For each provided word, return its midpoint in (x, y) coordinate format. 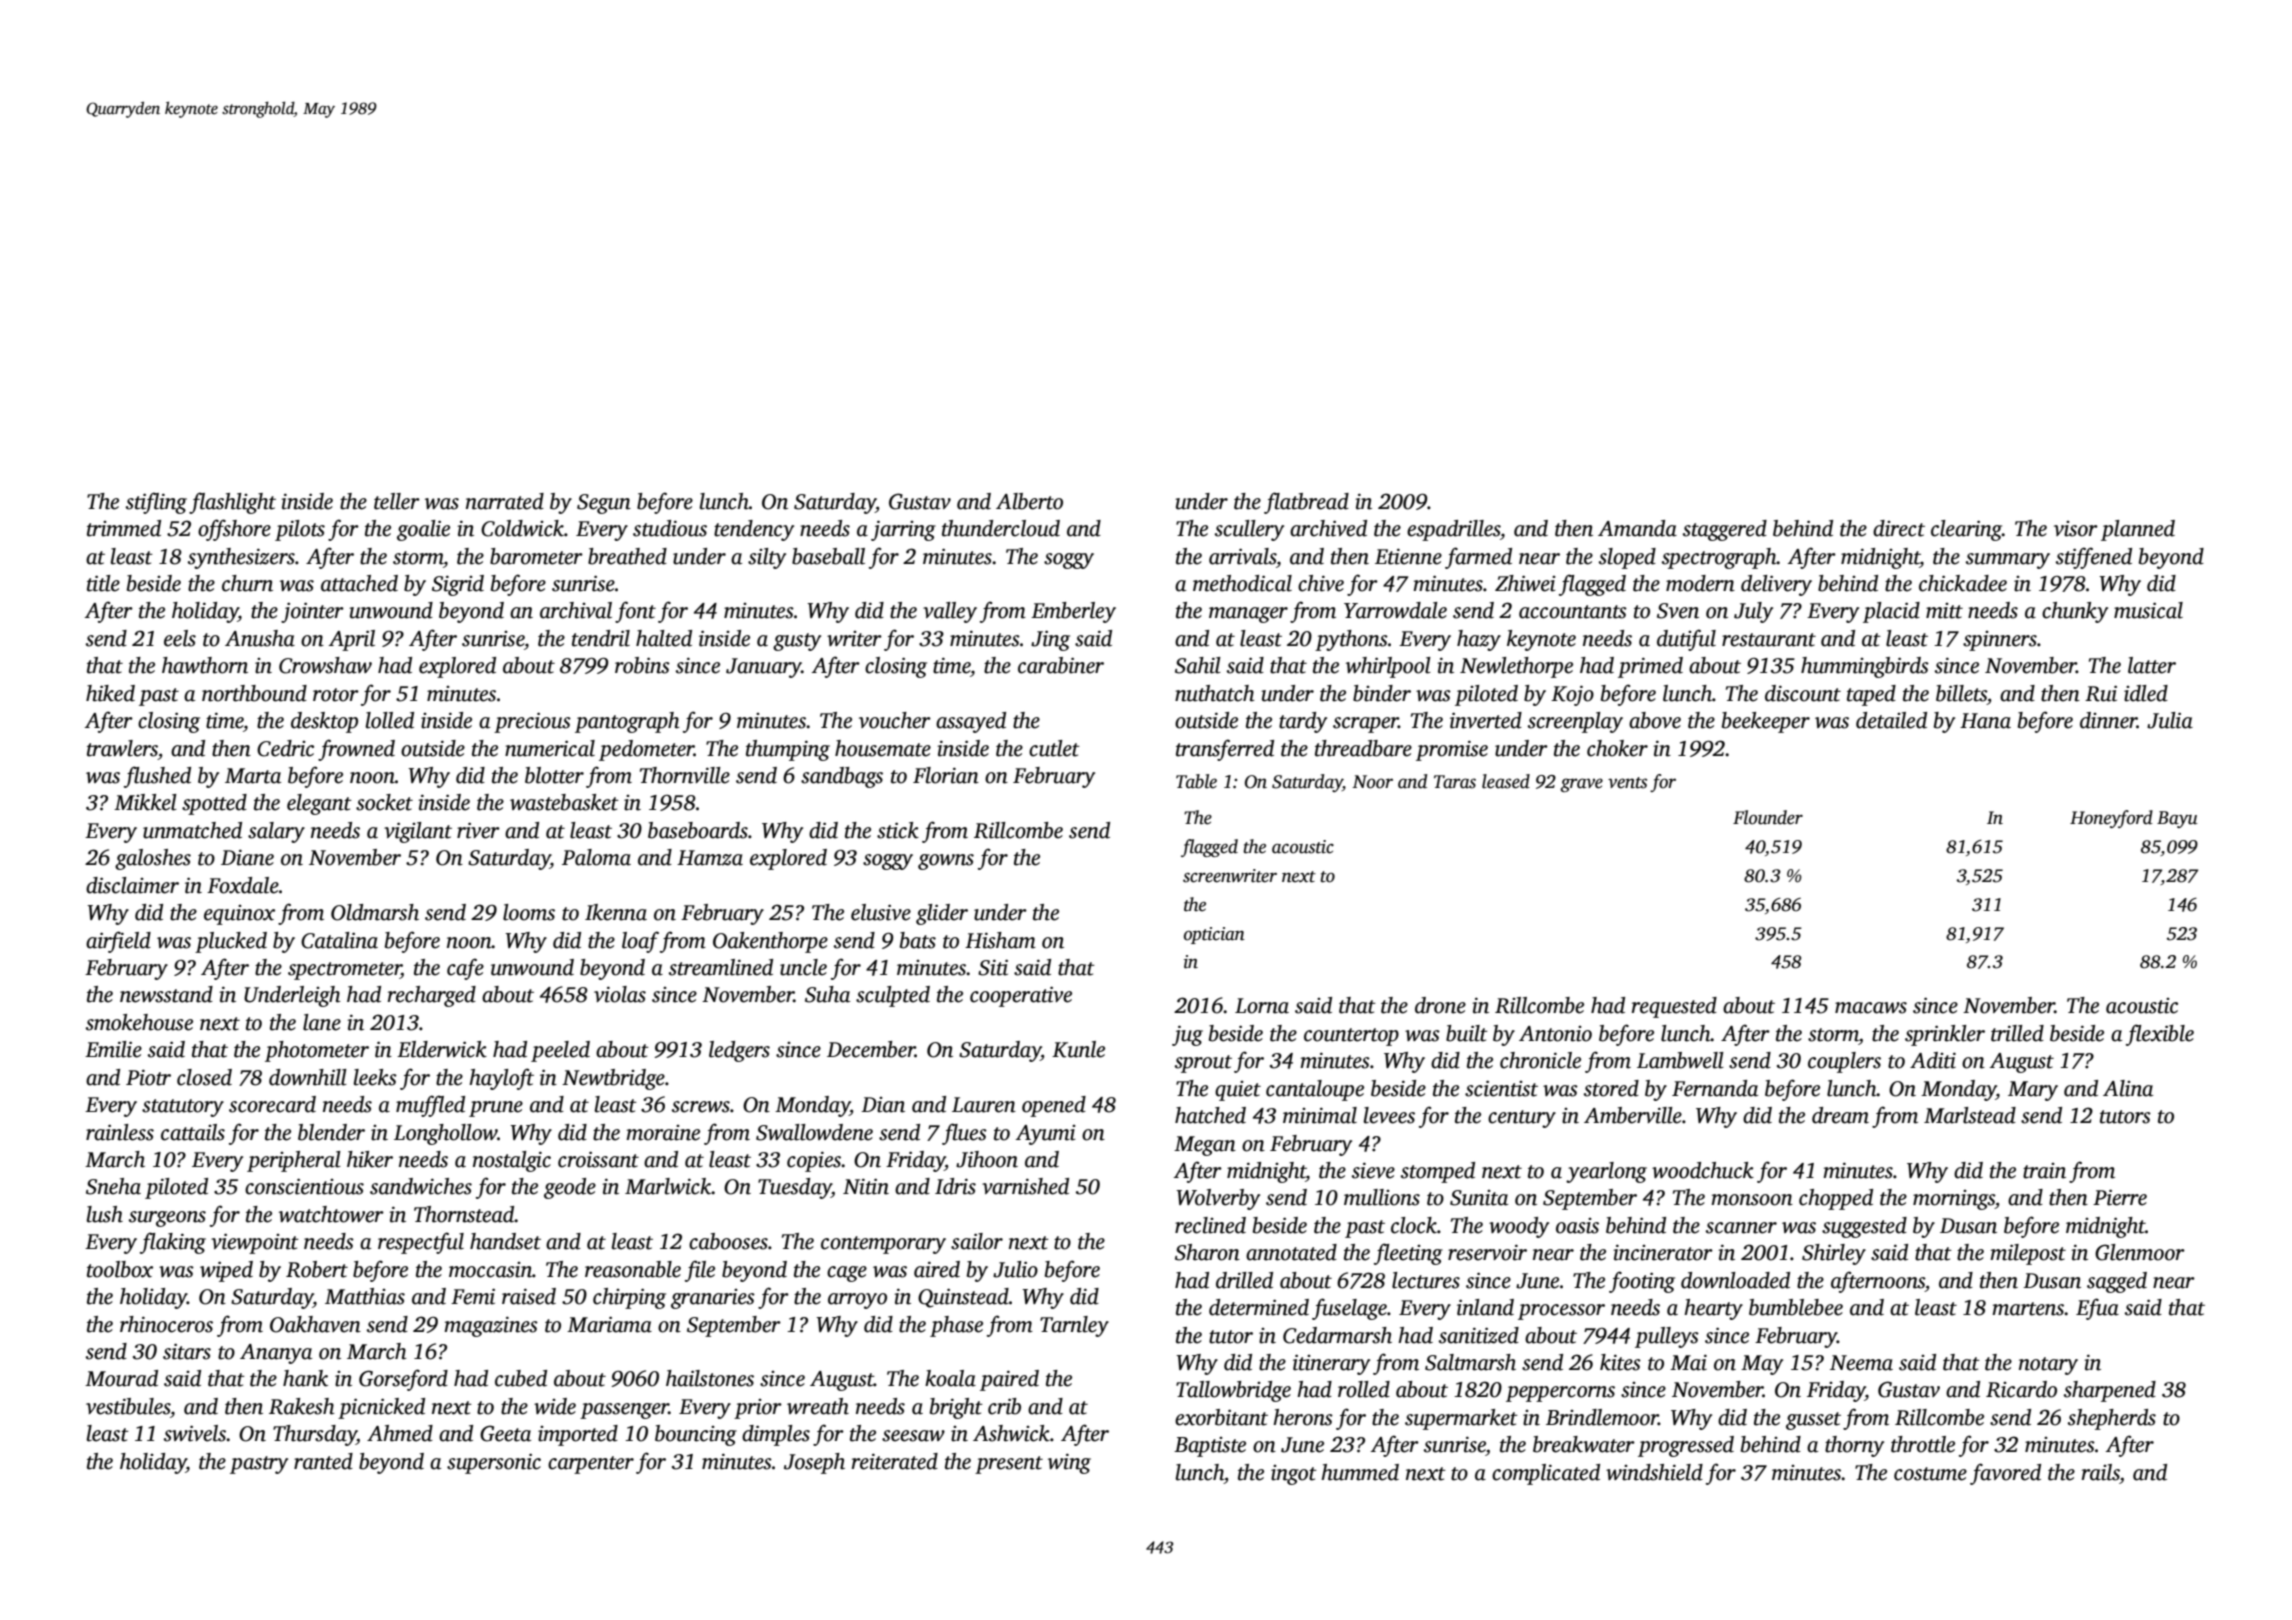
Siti (993, 967)
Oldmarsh (375, 912)
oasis (1577, 1226)
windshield (1654, 1472)
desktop (324, 722)
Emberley (1073, 612)
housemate (883, 748)
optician (1214, 935)
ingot (1294, 1475)
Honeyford (2111, 819)
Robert (317, 1269)
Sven (1678, 611)
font (635, 612)
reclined (1210, 1225)
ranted (323, 1461)
